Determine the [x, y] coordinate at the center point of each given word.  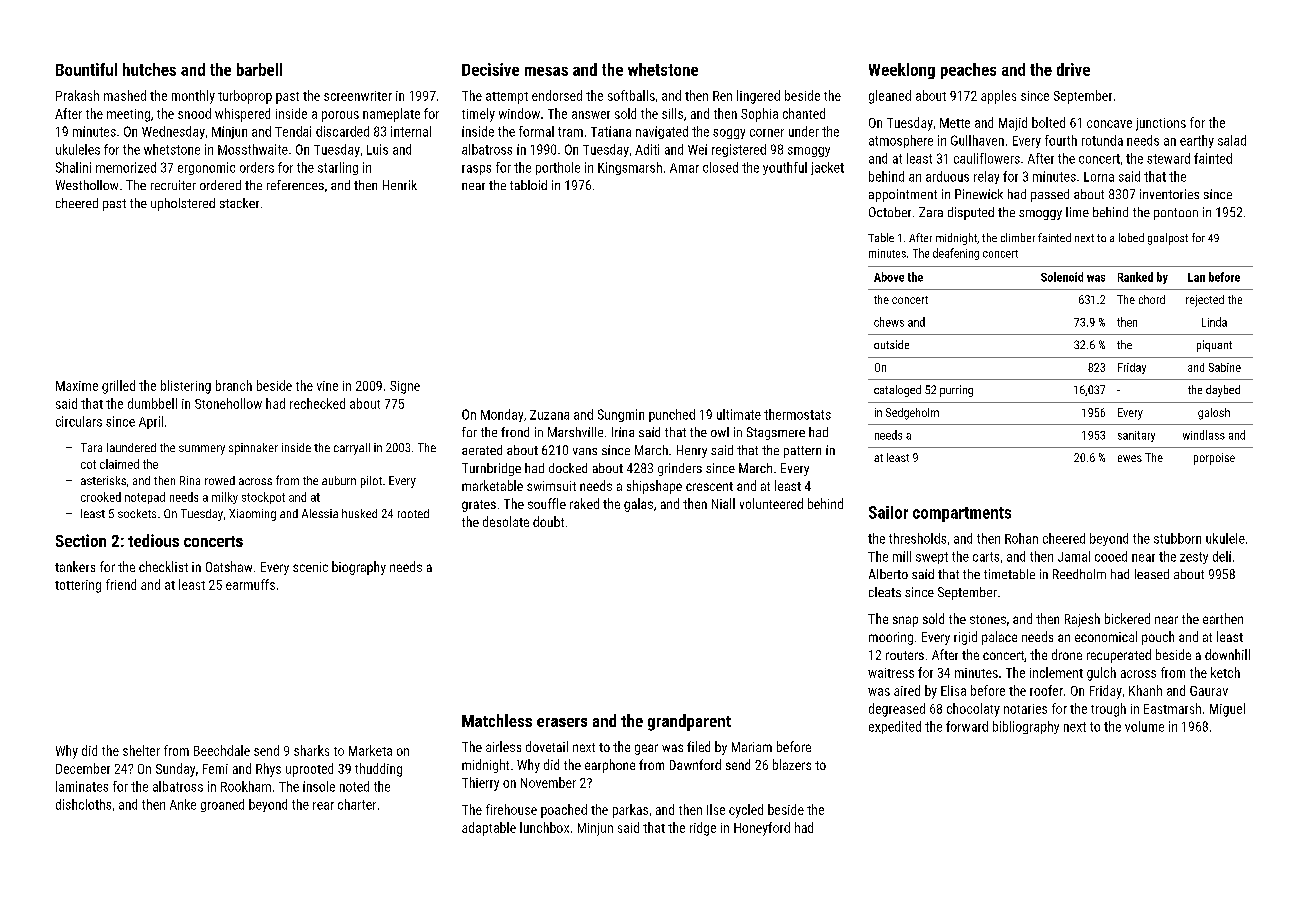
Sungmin [621, 415]
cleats [885, 592]
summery [202, 450]
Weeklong [902, 71]
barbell [259, 69]
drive [1073, 69]
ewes [1130, 458]
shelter [141, 750]
